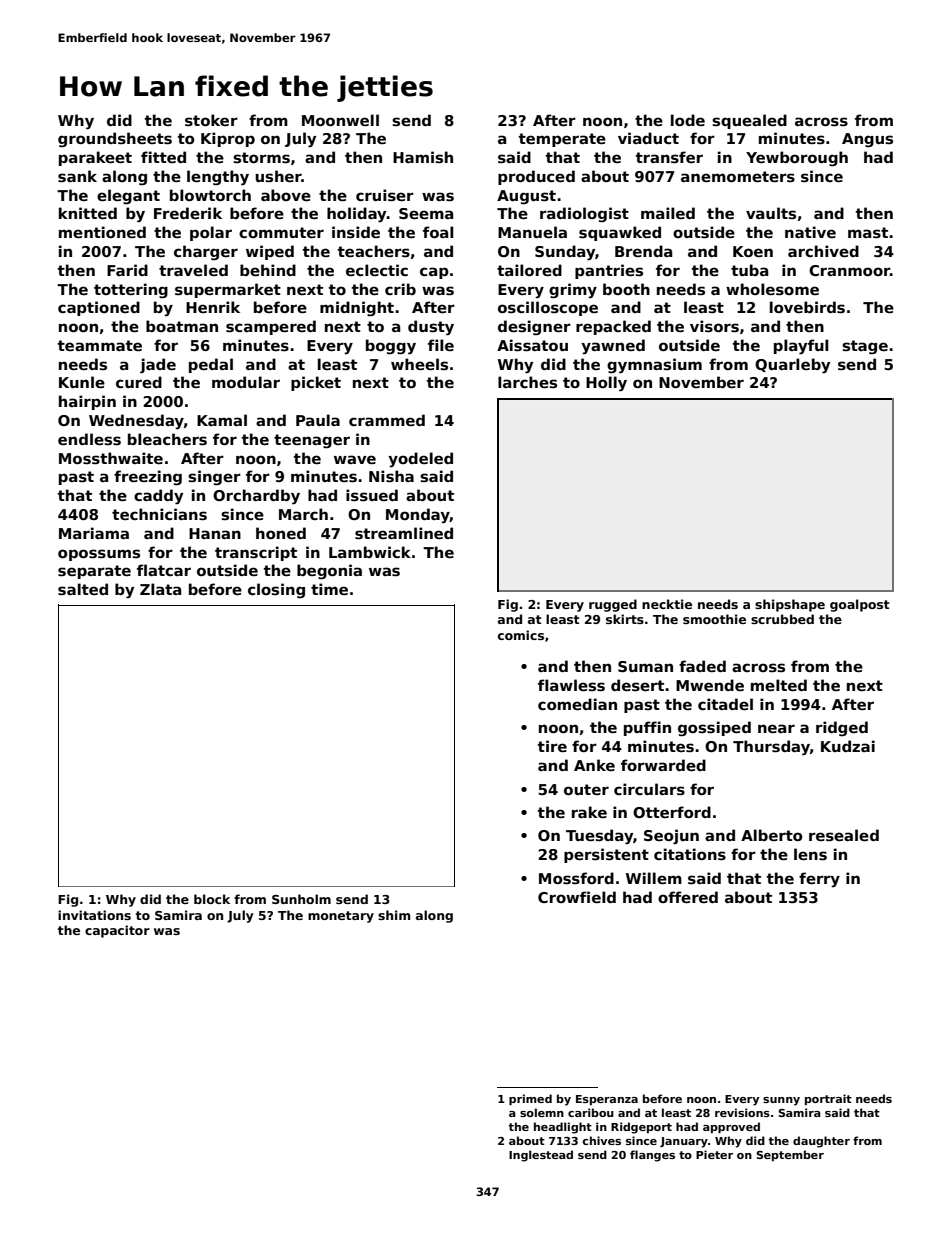  What do you see at coordinates (819, 879) in the page?
I see `ferry` at bounding box center [819, 879].
